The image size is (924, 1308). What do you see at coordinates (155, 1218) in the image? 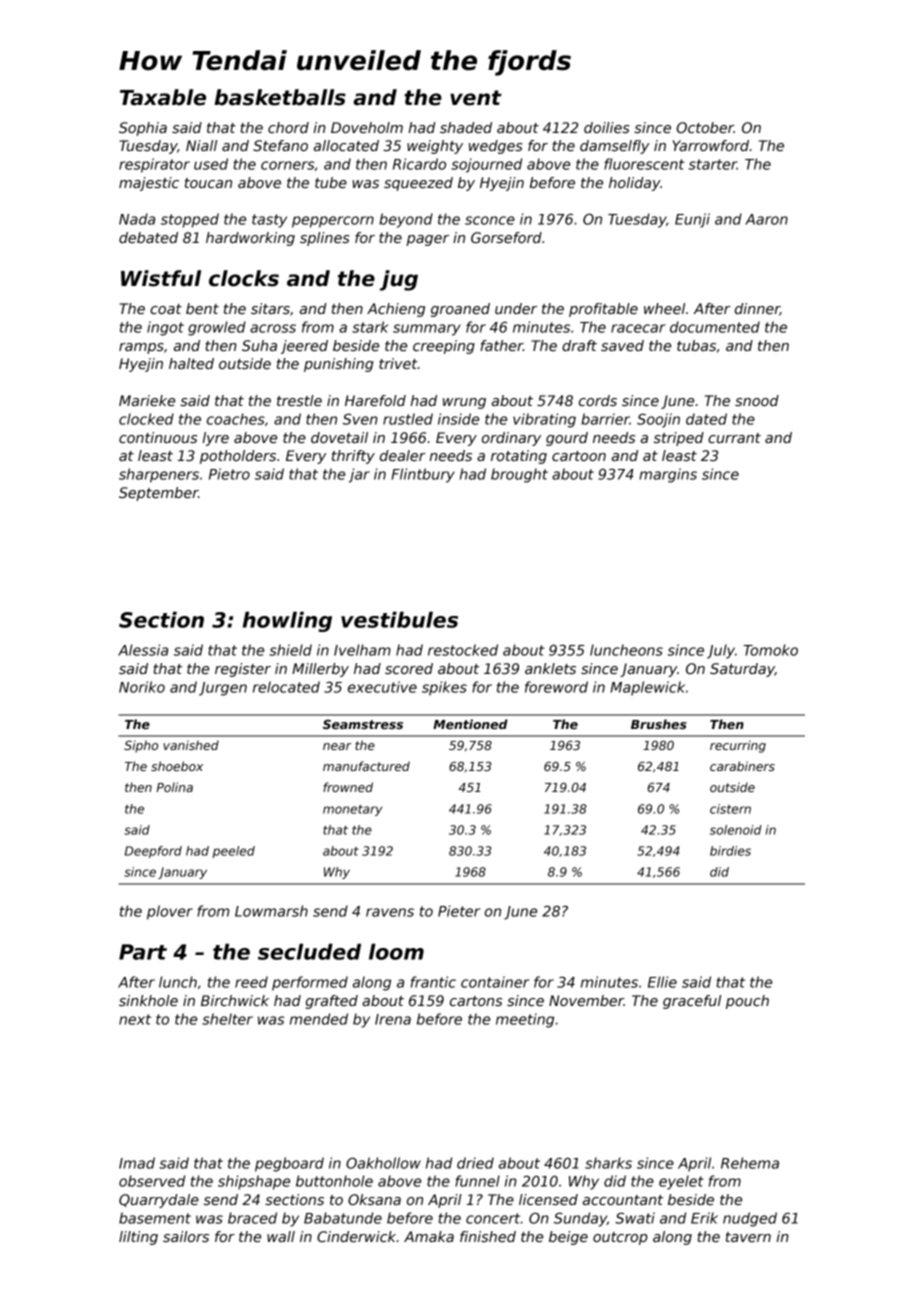
I see `basement` at bounding box center [155, 1218].
